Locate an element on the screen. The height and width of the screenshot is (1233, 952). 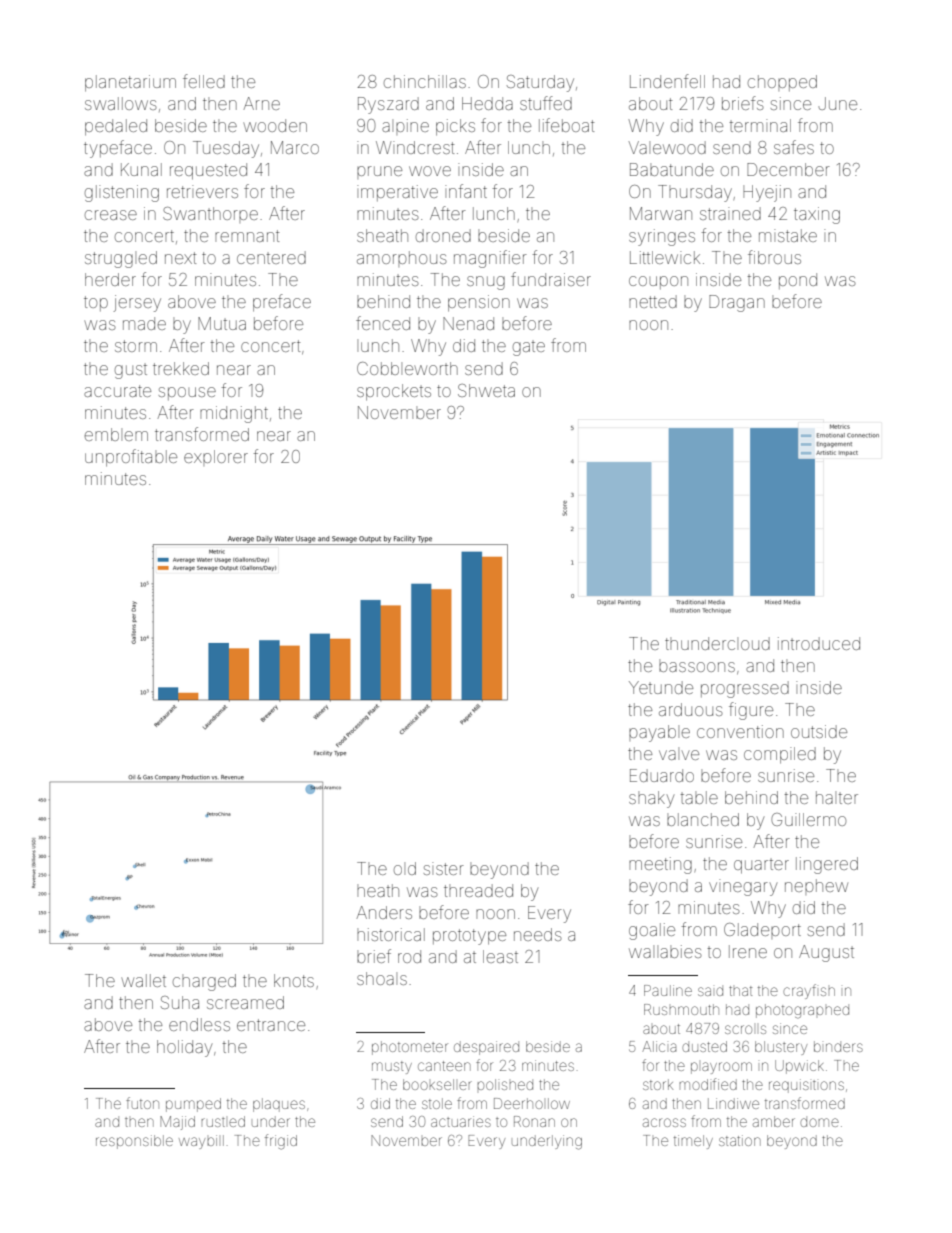
crease is located at coordinates (111, 215).
